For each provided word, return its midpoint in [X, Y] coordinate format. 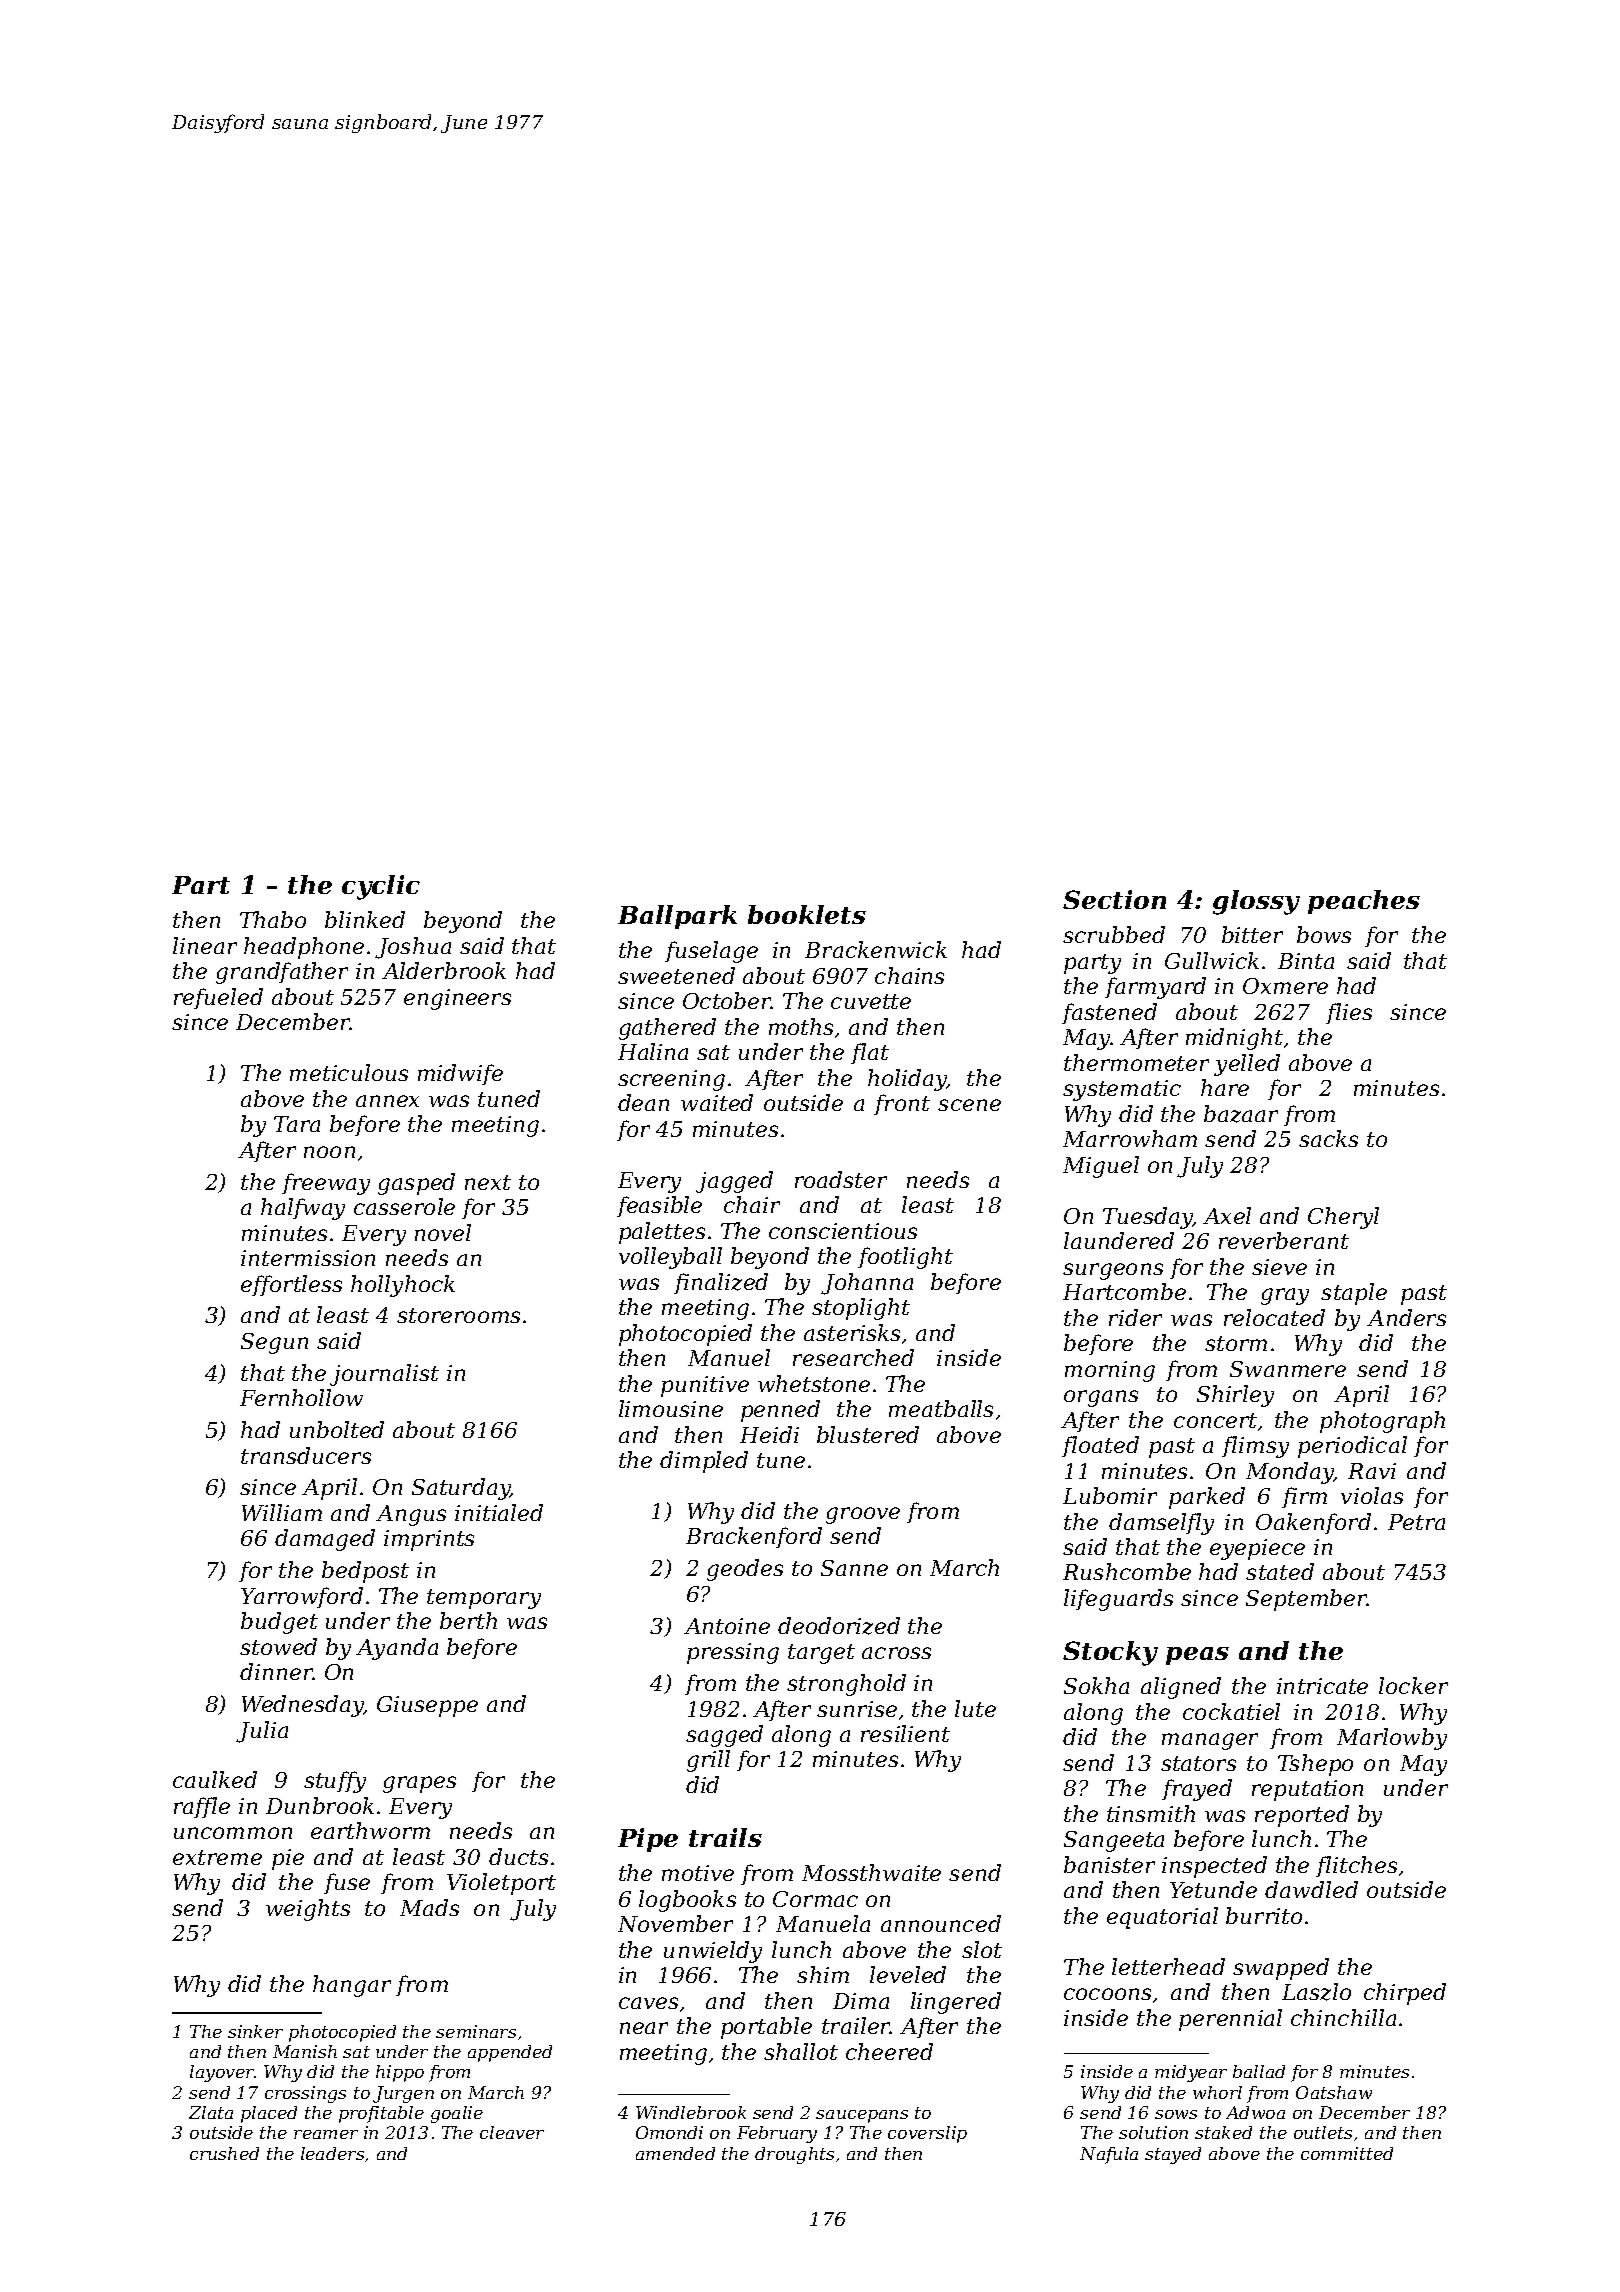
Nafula [1109, 2155]
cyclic [381, 887]
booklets [807, 914]
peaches [1364, 902]
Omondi [669, 2132]
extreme [217, 1857]
